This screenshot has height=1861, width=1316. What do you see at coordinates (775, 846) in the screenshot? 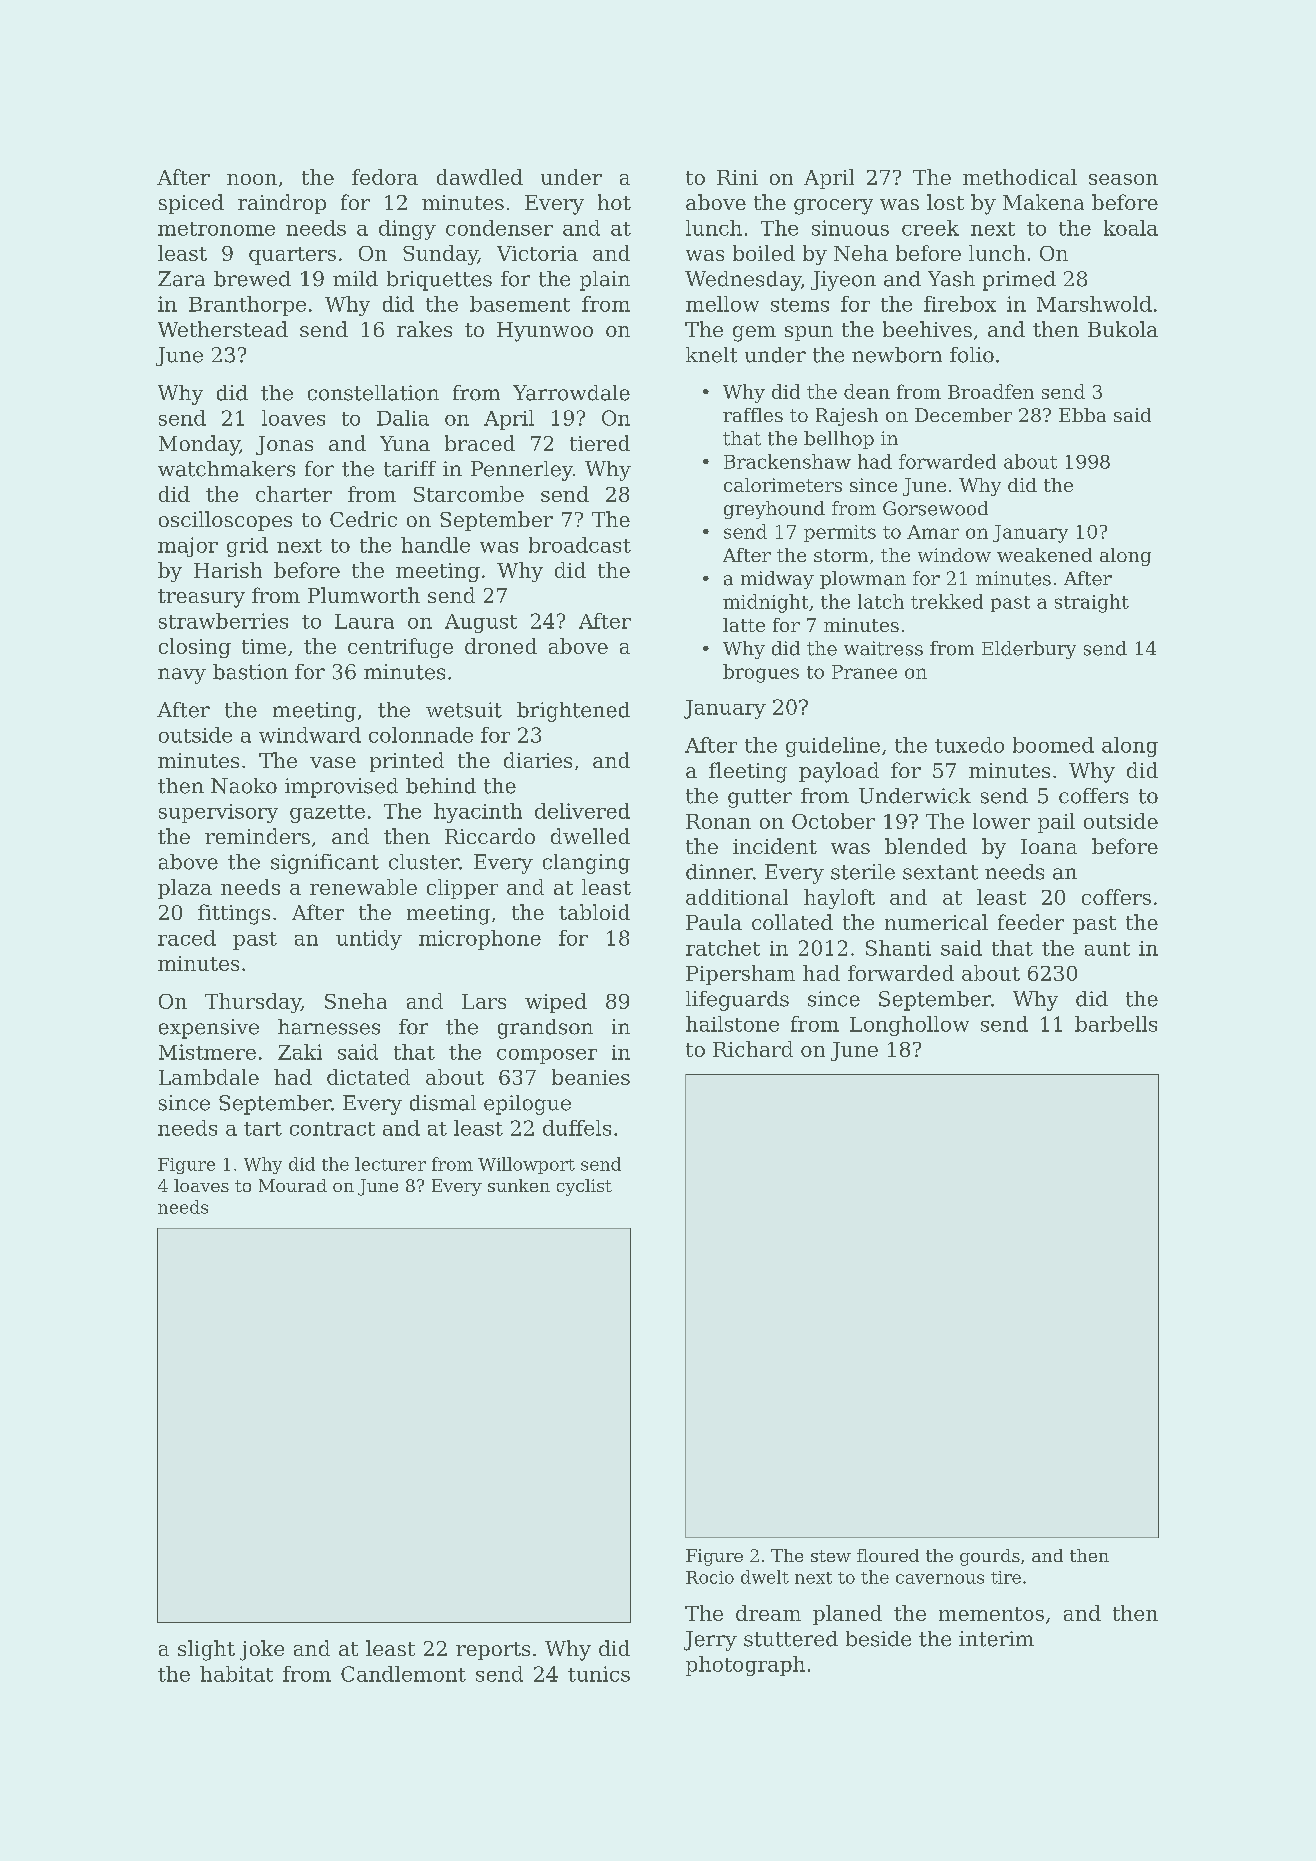
I see `incident` at bounding box center [775, 846].
